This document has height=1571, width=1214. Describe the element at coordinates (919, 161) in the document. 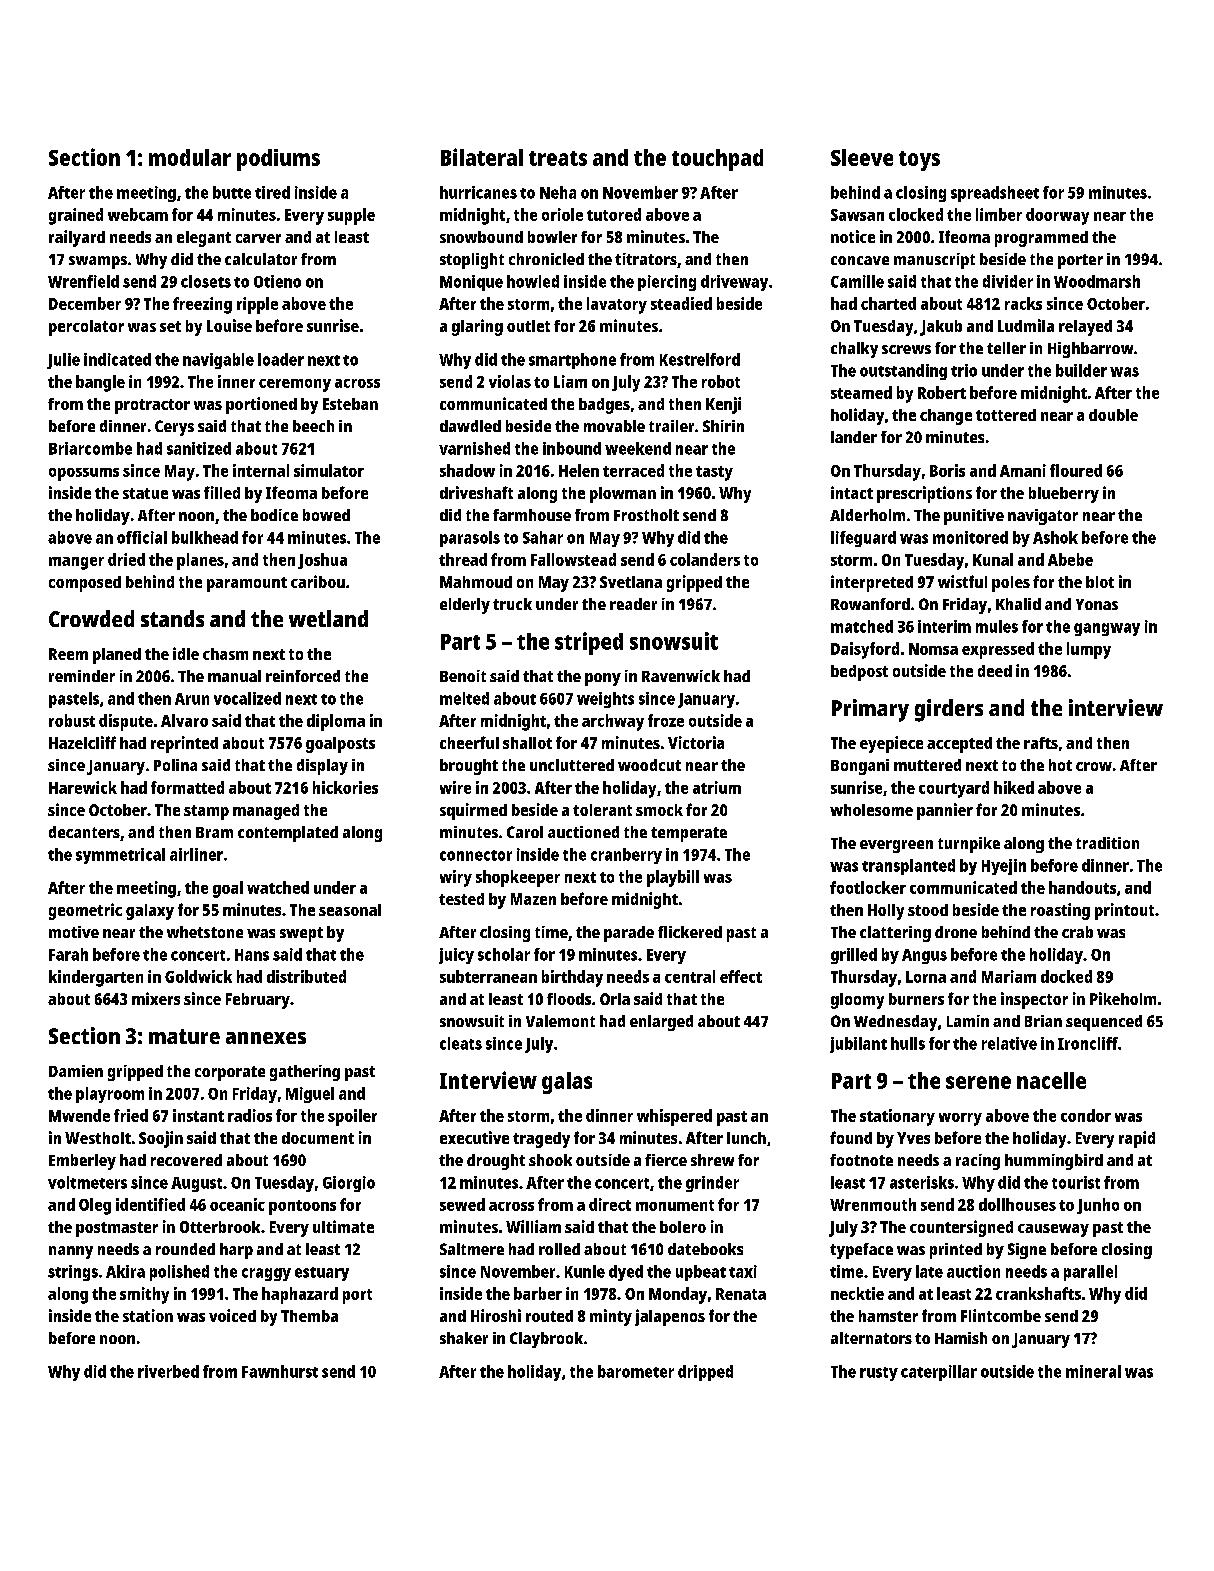

I see `toys` at that location.
